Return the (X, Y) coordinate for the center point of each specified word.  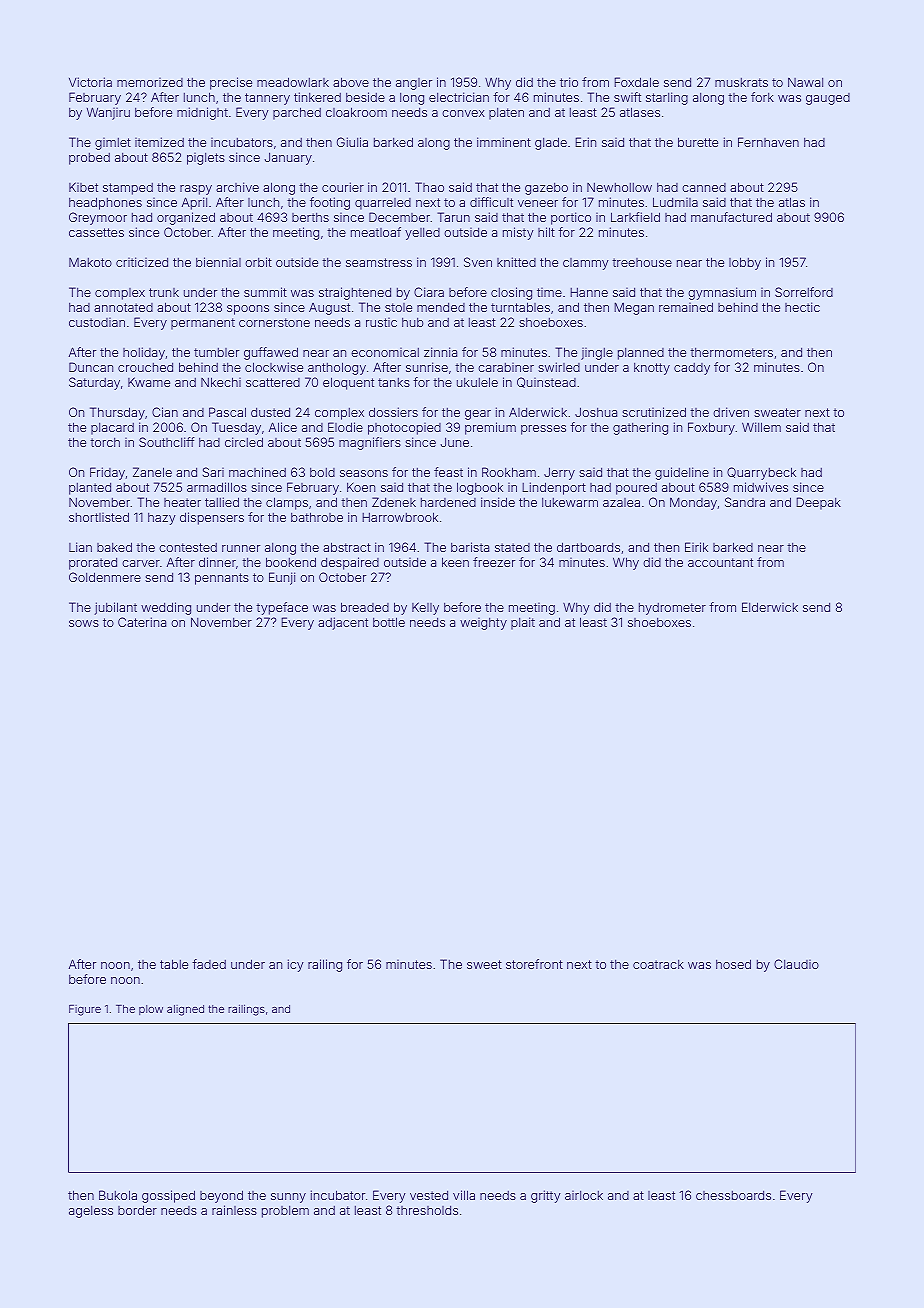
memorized (150, 82)
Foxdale (636, 82)
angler (414, 84)
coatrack (658, 964)
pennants (222, 579)
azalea (621, 502)
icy (296, 965)
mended (441, 307)
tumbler (216, 352)
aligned (185, 1010)
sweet (484, 964)
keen (455, 562)
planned (641, 354)
